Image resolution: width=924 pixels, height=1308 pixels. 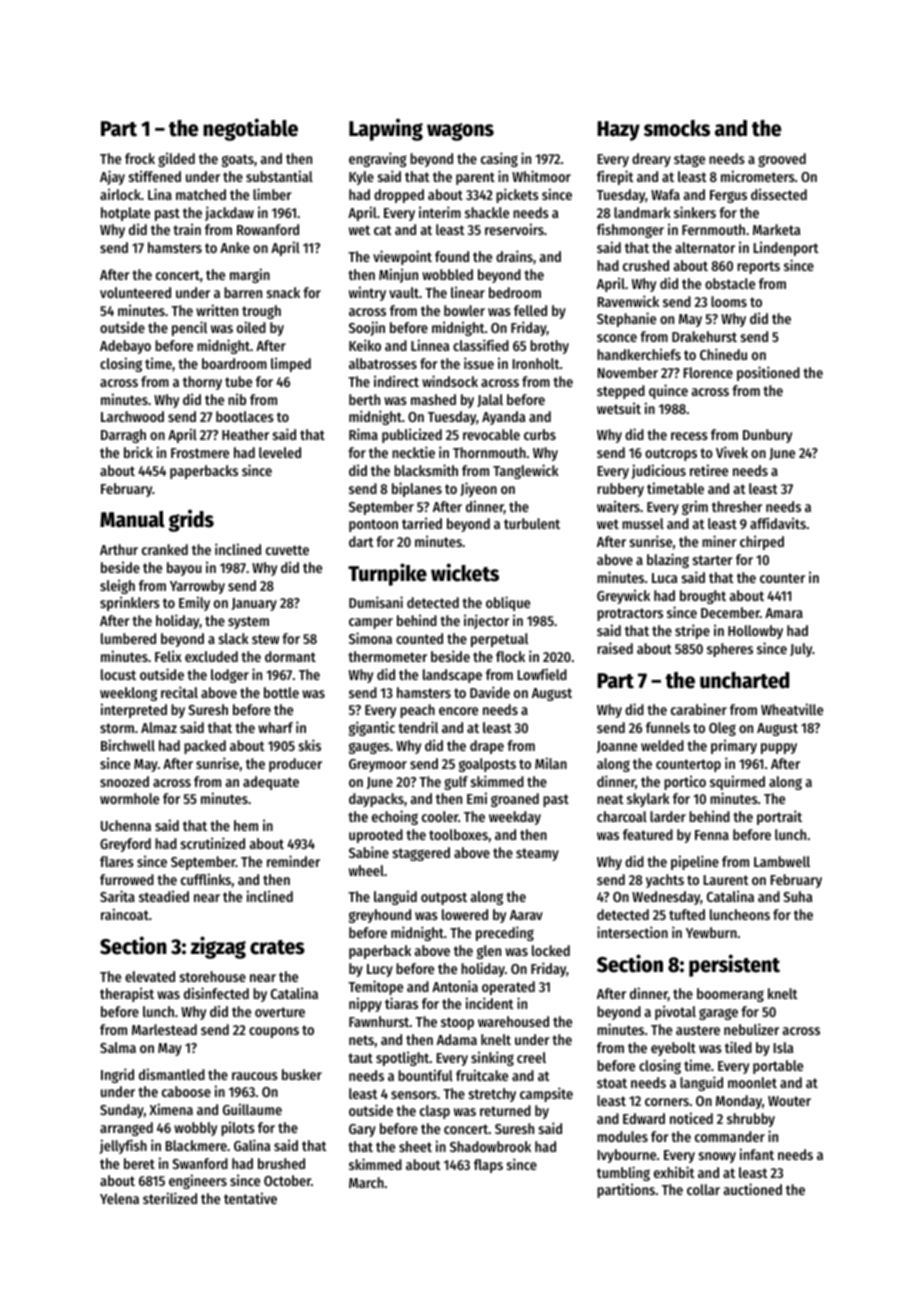 What do you see at coordinates (254, 604) in the screenshot?
I see `January` at bounding box center [254, 604].
